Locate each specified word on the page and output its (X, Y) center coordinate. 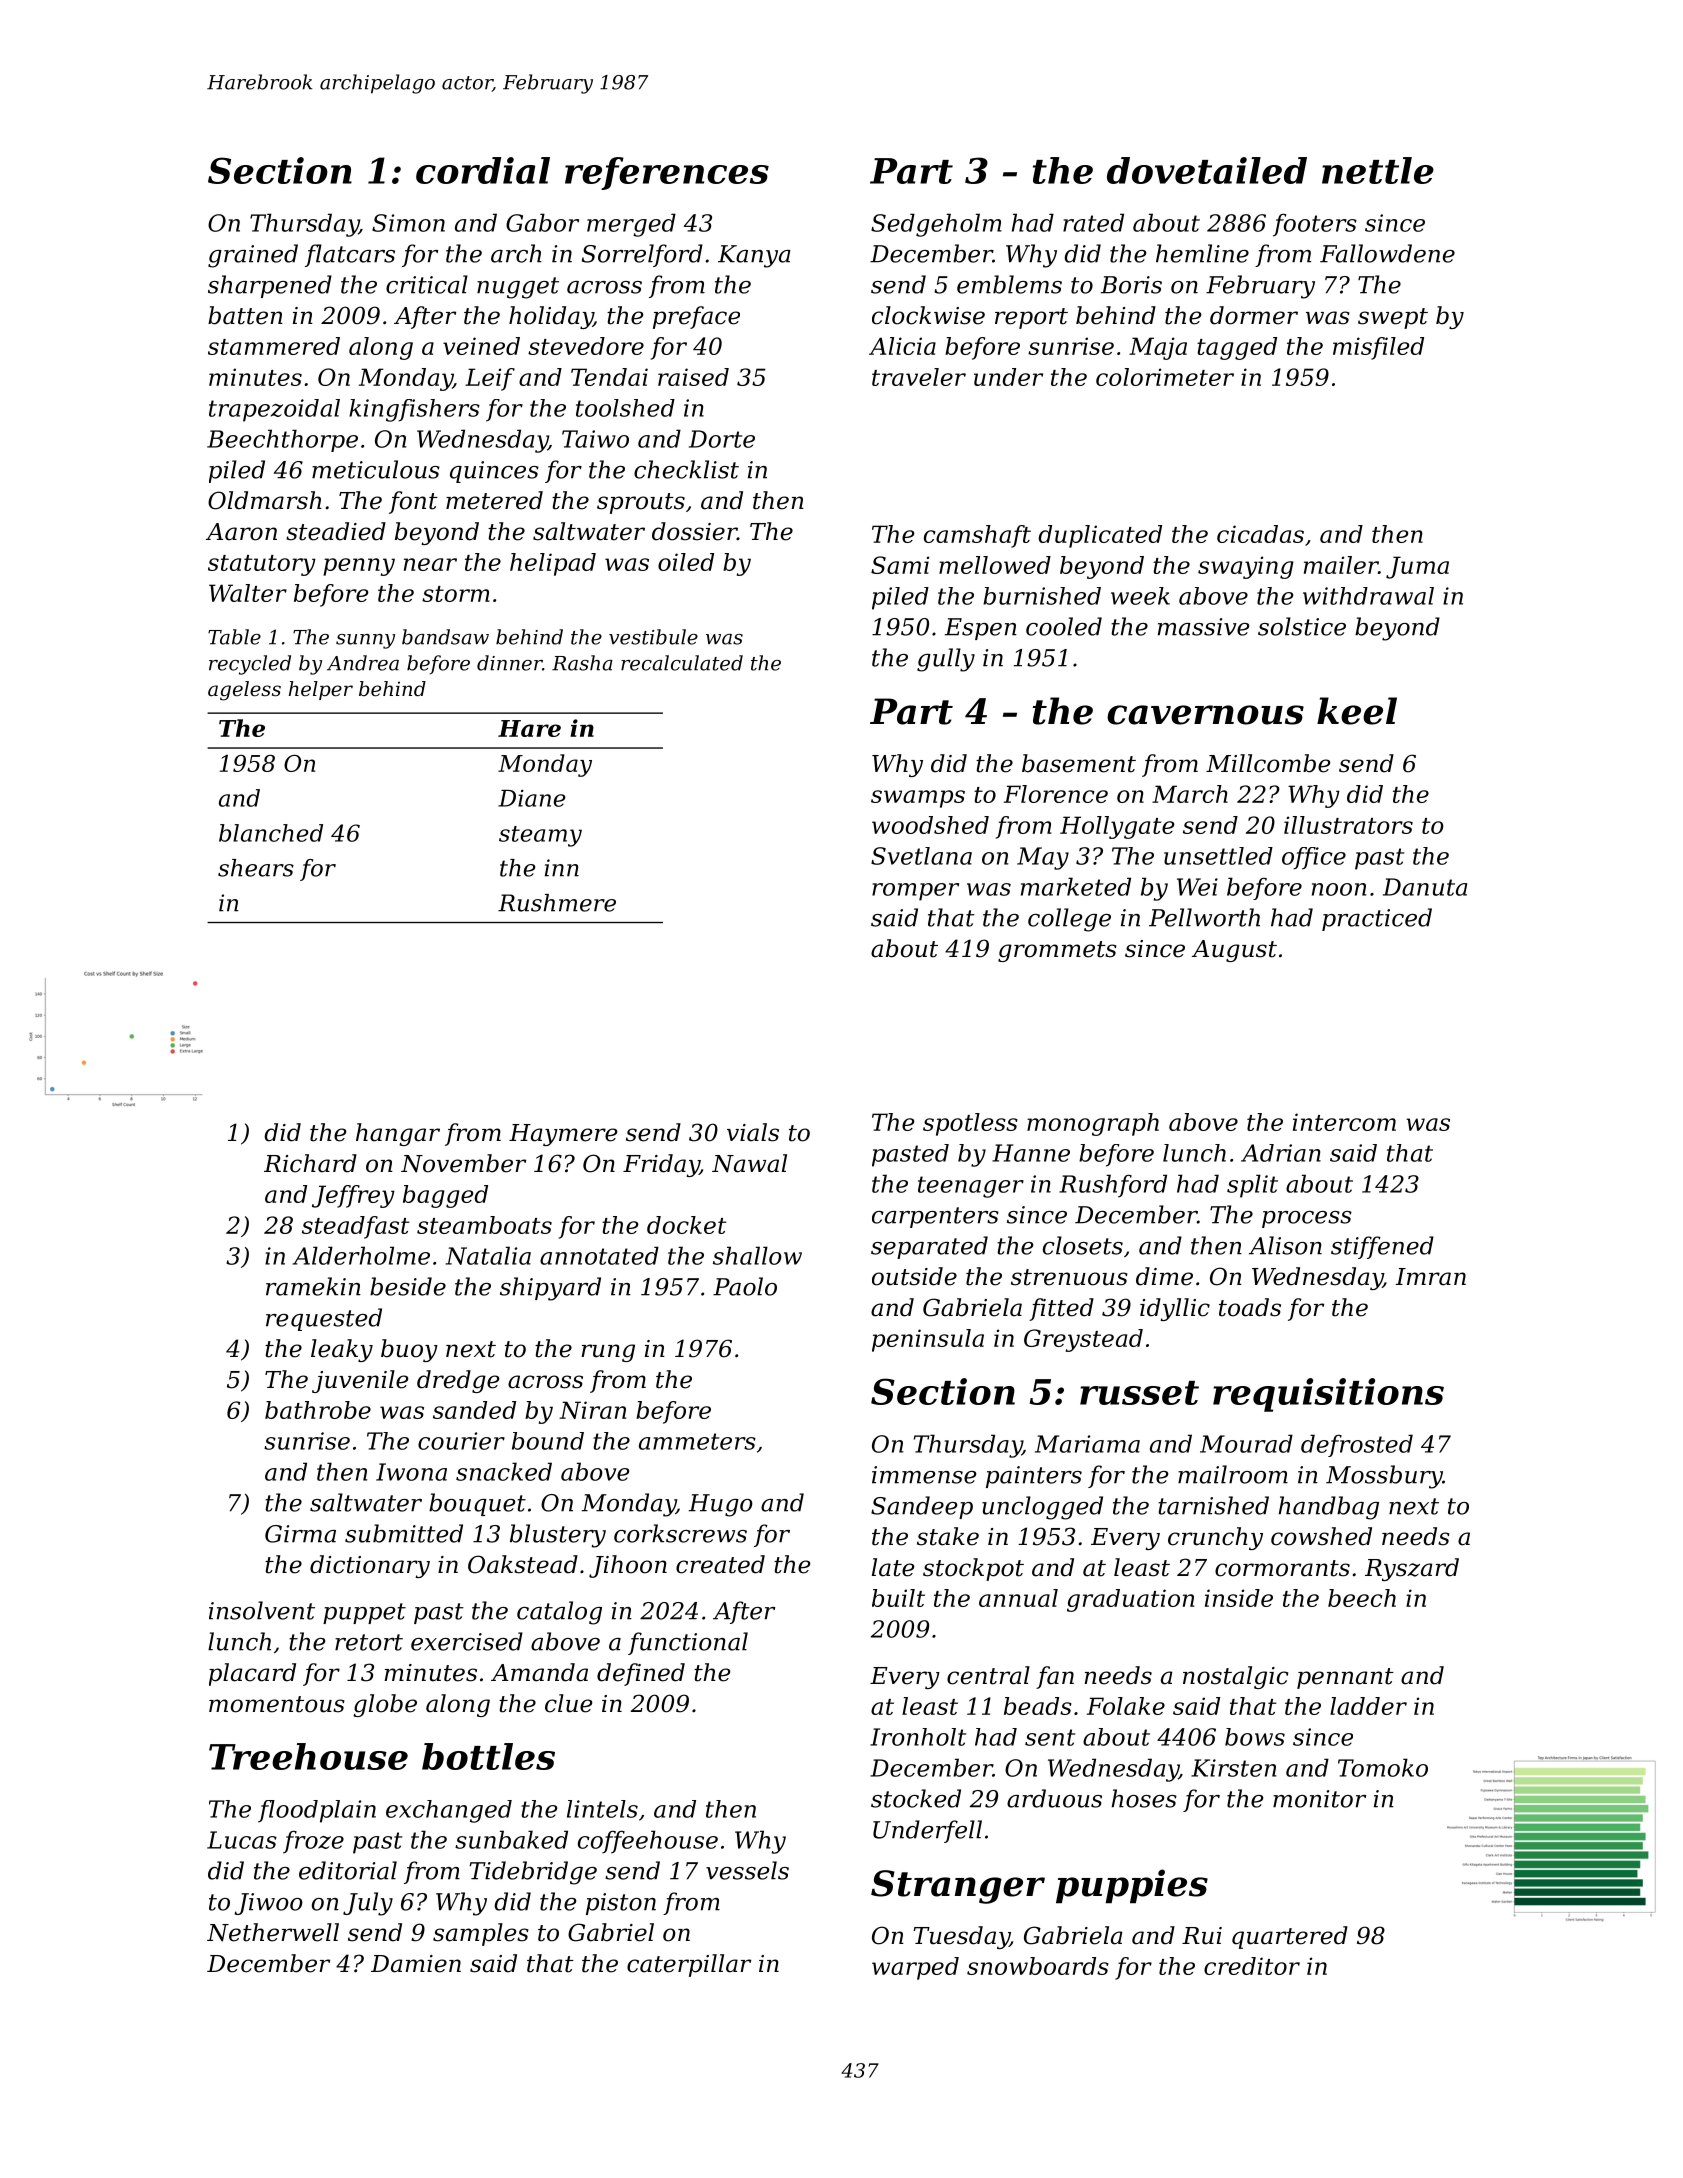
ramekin (313, 1286)
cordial (483, 170)
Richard (310, 1163)
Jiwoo (268, 1904)
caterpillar (689, 1965)
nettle (1378, 170)
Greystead (1083, 1340)
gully (946, 660)
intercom (1344, 1122)
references (667, 173)
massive (1203, 627)
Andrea (363, 663)
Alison (1285, 1245)
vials (753, 1132)
